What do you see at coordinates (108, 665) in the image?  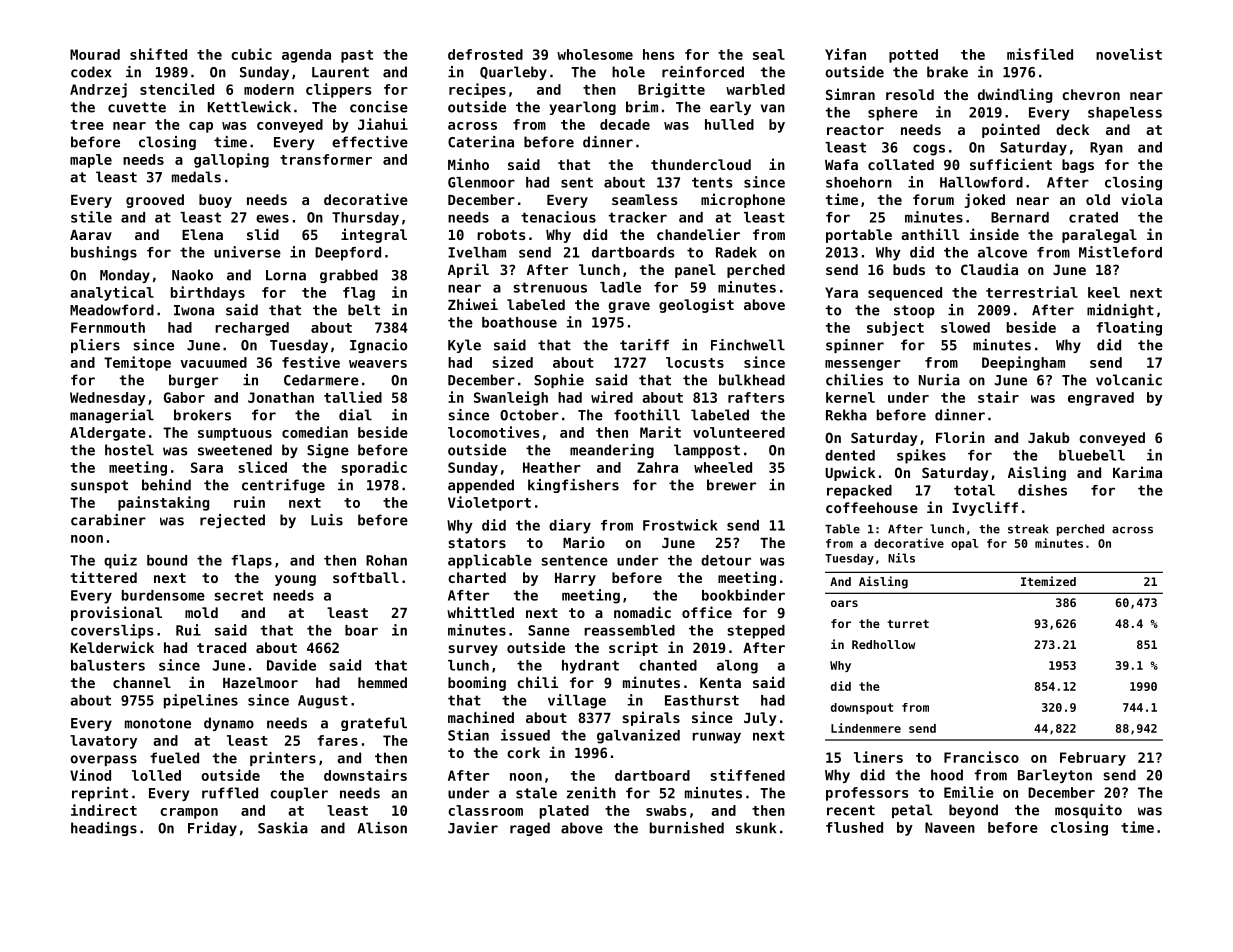 I see `balusters` at bounding box center [108, 665].
